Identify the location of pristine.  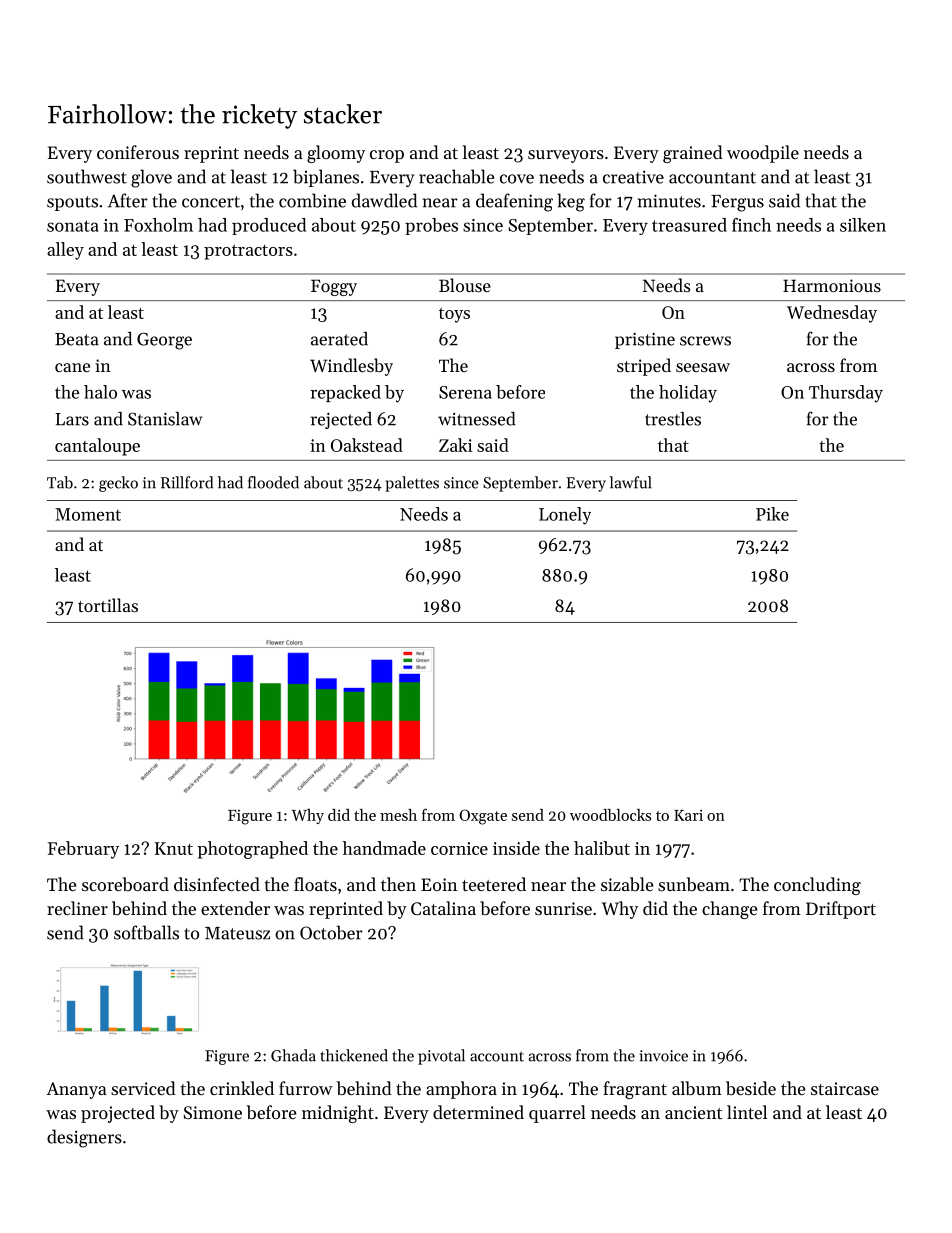
(645, 341).
